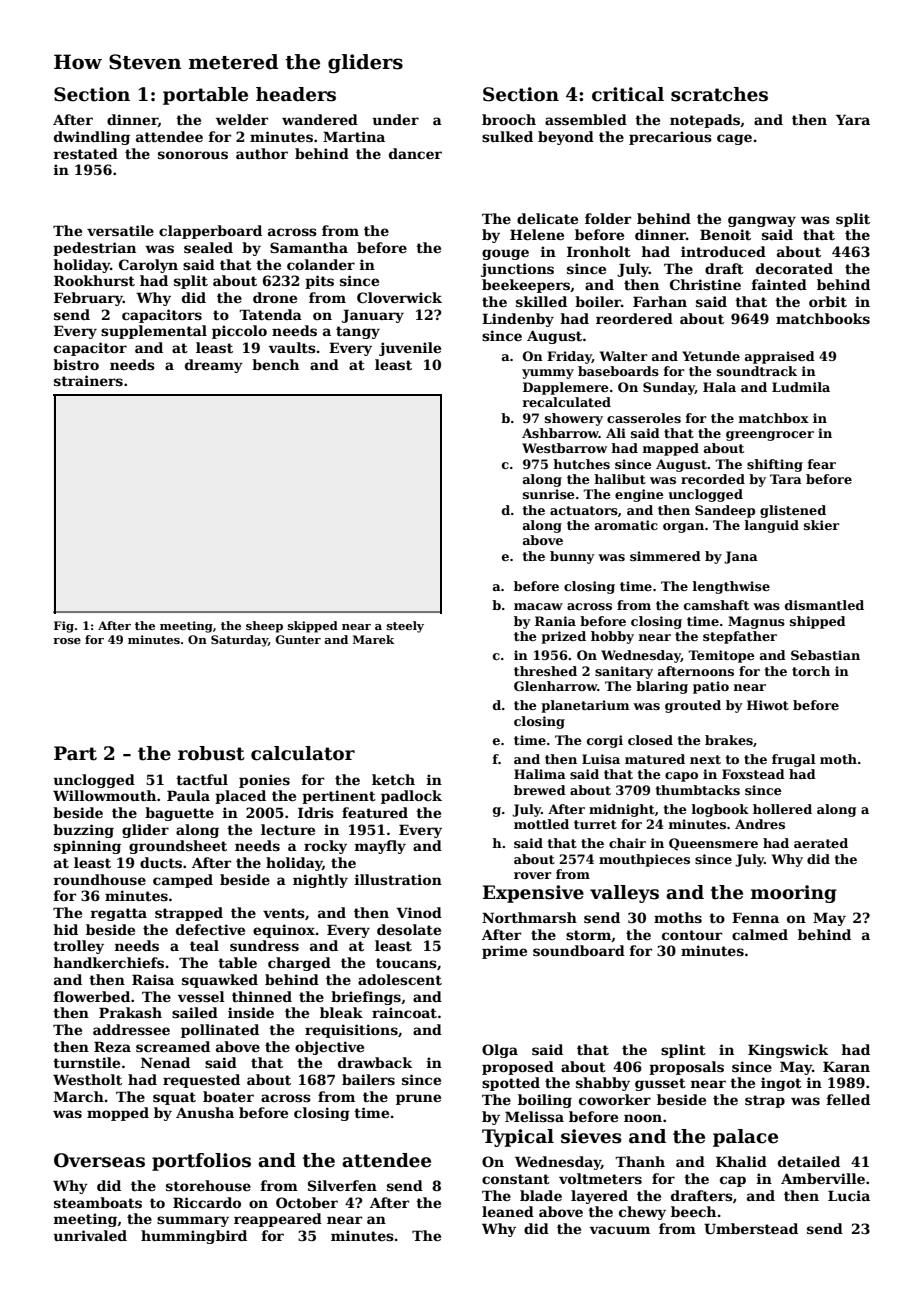 The height and width of the image is (1314, 924). What do you see at coordinates (85, 153) in the image?
I see `restated` at bounding box center [85, 153].
